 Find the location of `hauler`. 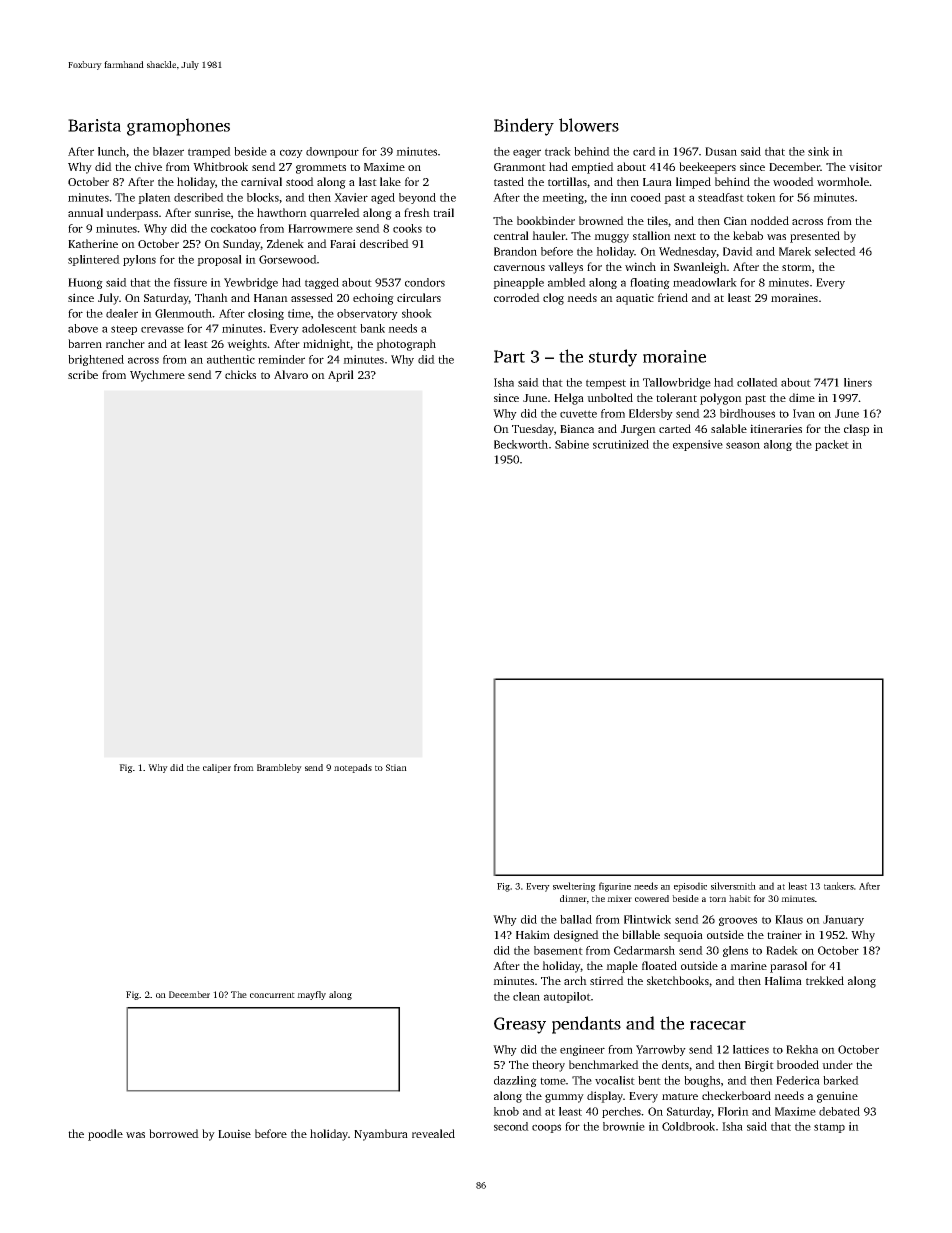

hauler is located at coordinates (549, 235).
